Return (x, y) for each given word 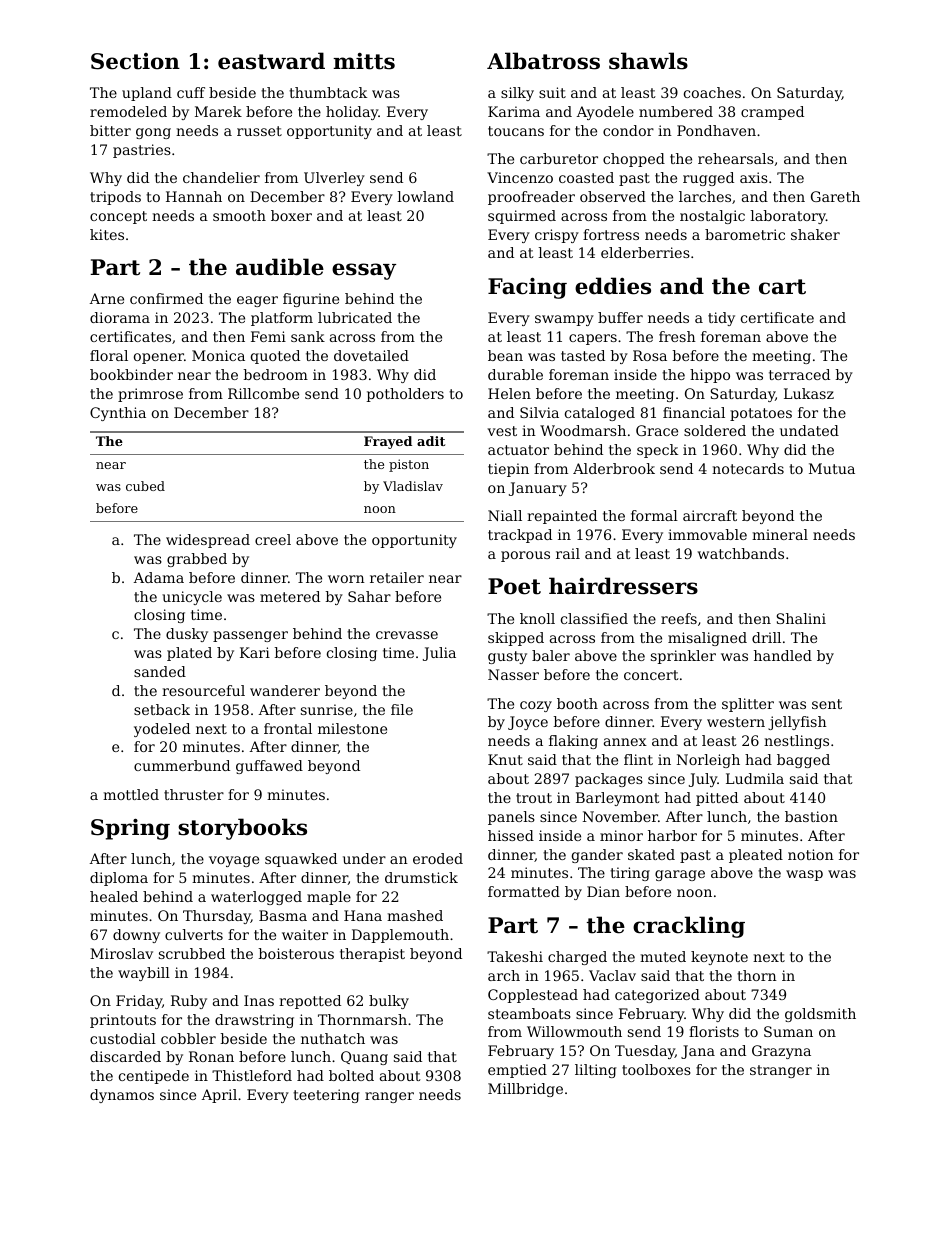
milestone (352, 728)
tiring (630, 874)
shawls (648, 61)
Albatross (543, 61)
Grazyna (781, 1052)
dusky (187, 635)
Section (135, 61)
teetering (326, 1096)
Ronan (211, 1056)
